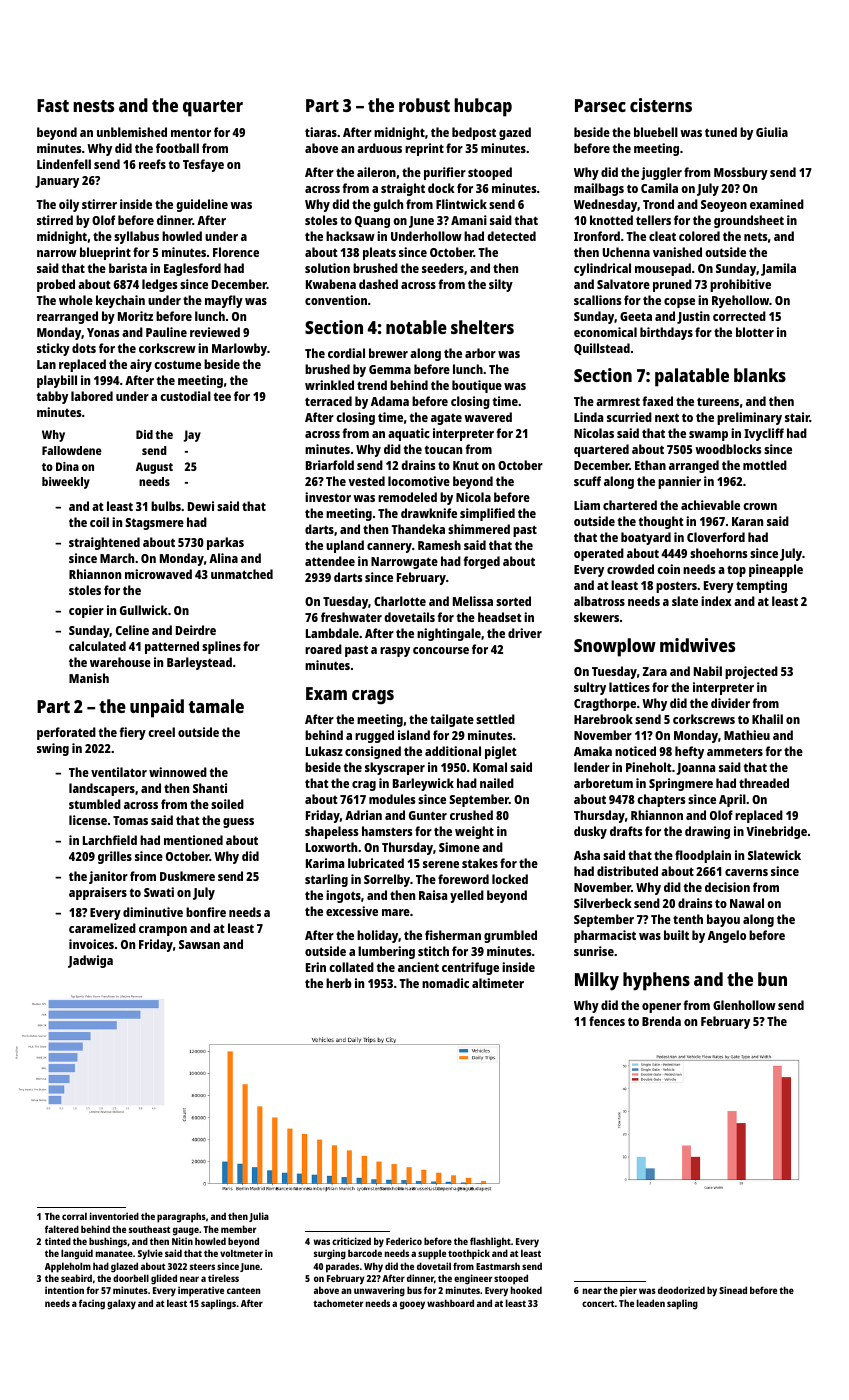 The height and width of the screenshot is (1400, 849). I want to click on leaden, so click(651, 1303).
